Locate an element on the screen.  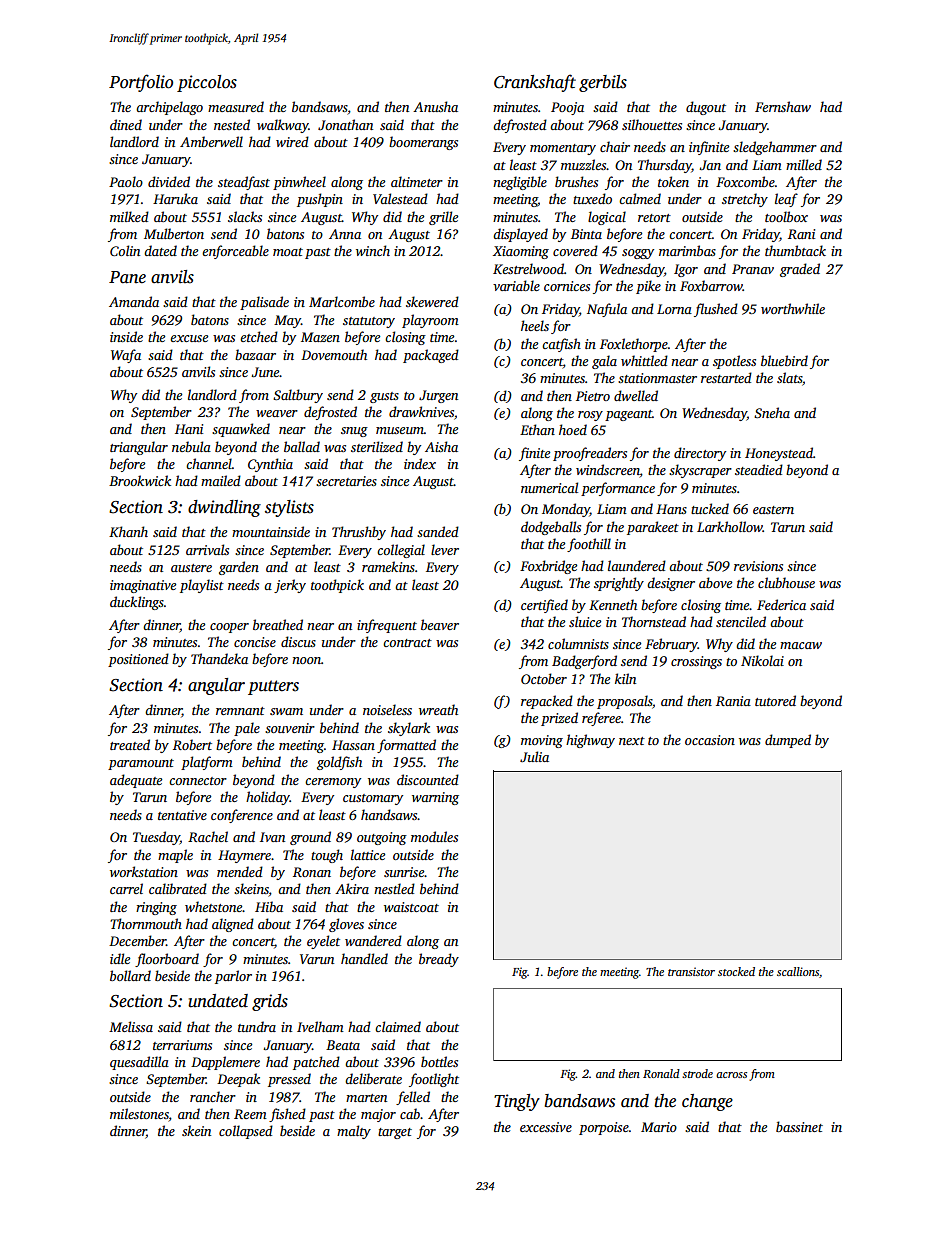
piccolos is located at coordinates (207, 83).
